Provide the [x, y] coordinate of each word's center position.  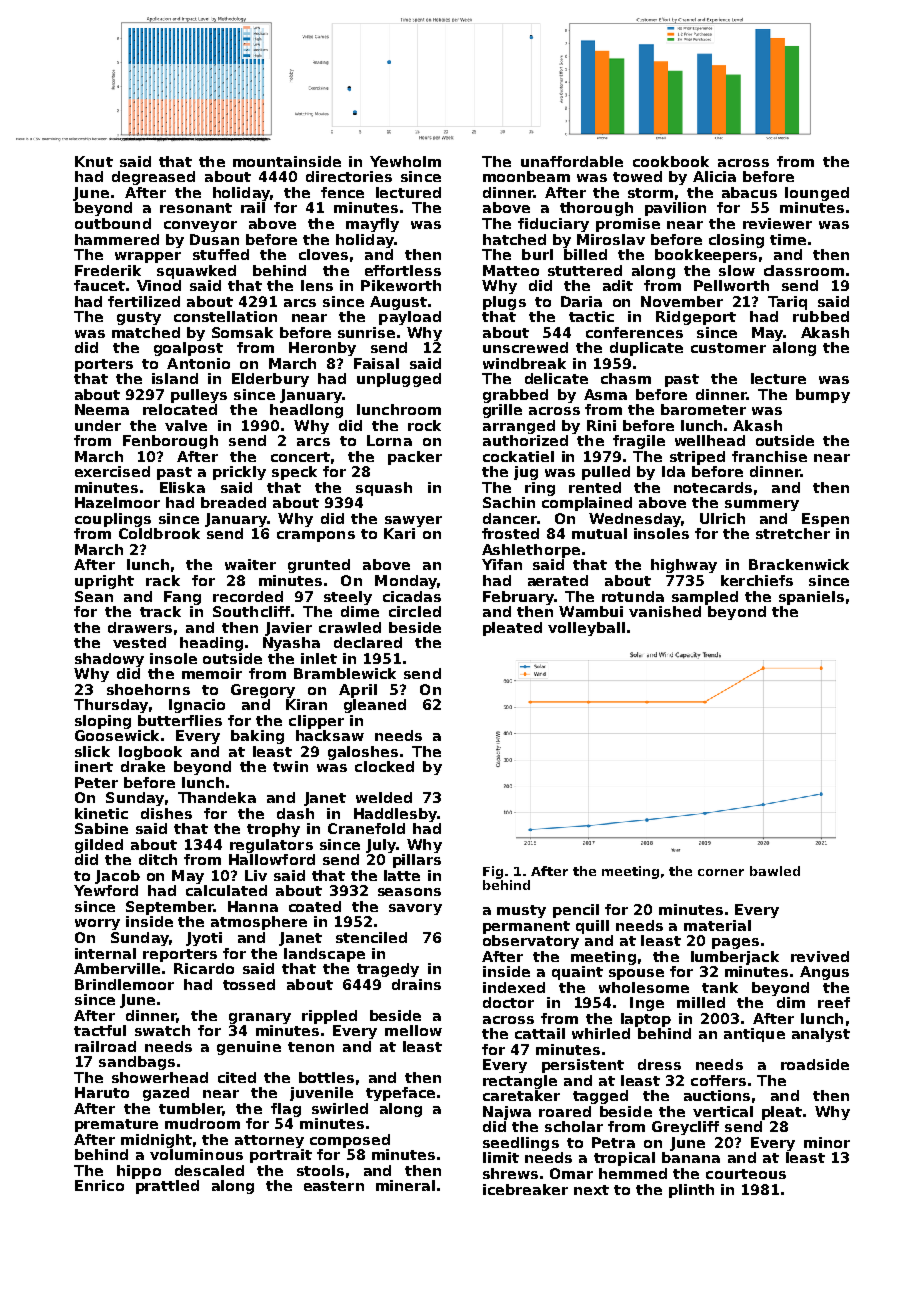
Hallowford [272, 859]
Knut [94, 161]
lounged [817, 194]
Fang [182, 598]
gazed [166, 1094]
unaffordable [572, 161]
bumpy [823, 396]
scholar [574, 1126]
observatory [531, 942]
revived [820, 956]
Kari [399, 533]
